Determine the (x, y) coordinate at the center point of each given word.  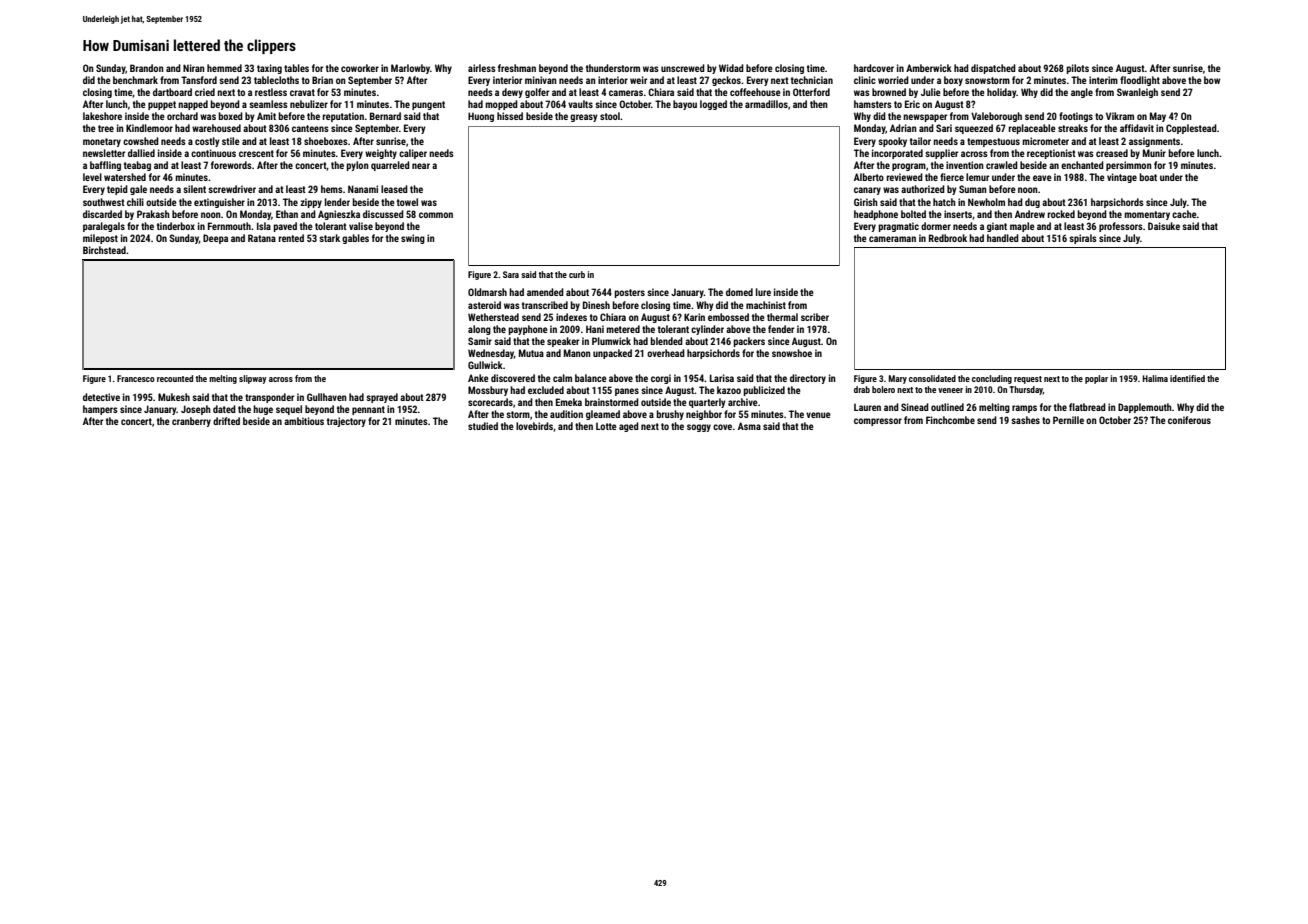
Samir (480, 341)
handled (1003, 238)
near (421, 166)
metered (623, 329)
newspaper (925, 118)
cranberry (191, 422)
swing (413, 239)
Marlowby (410, 69)
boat (1148, 177)
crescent (256, 153)
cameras (626, 93)
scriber (815, 317)
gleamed (603, 415)
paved (285, 227)
